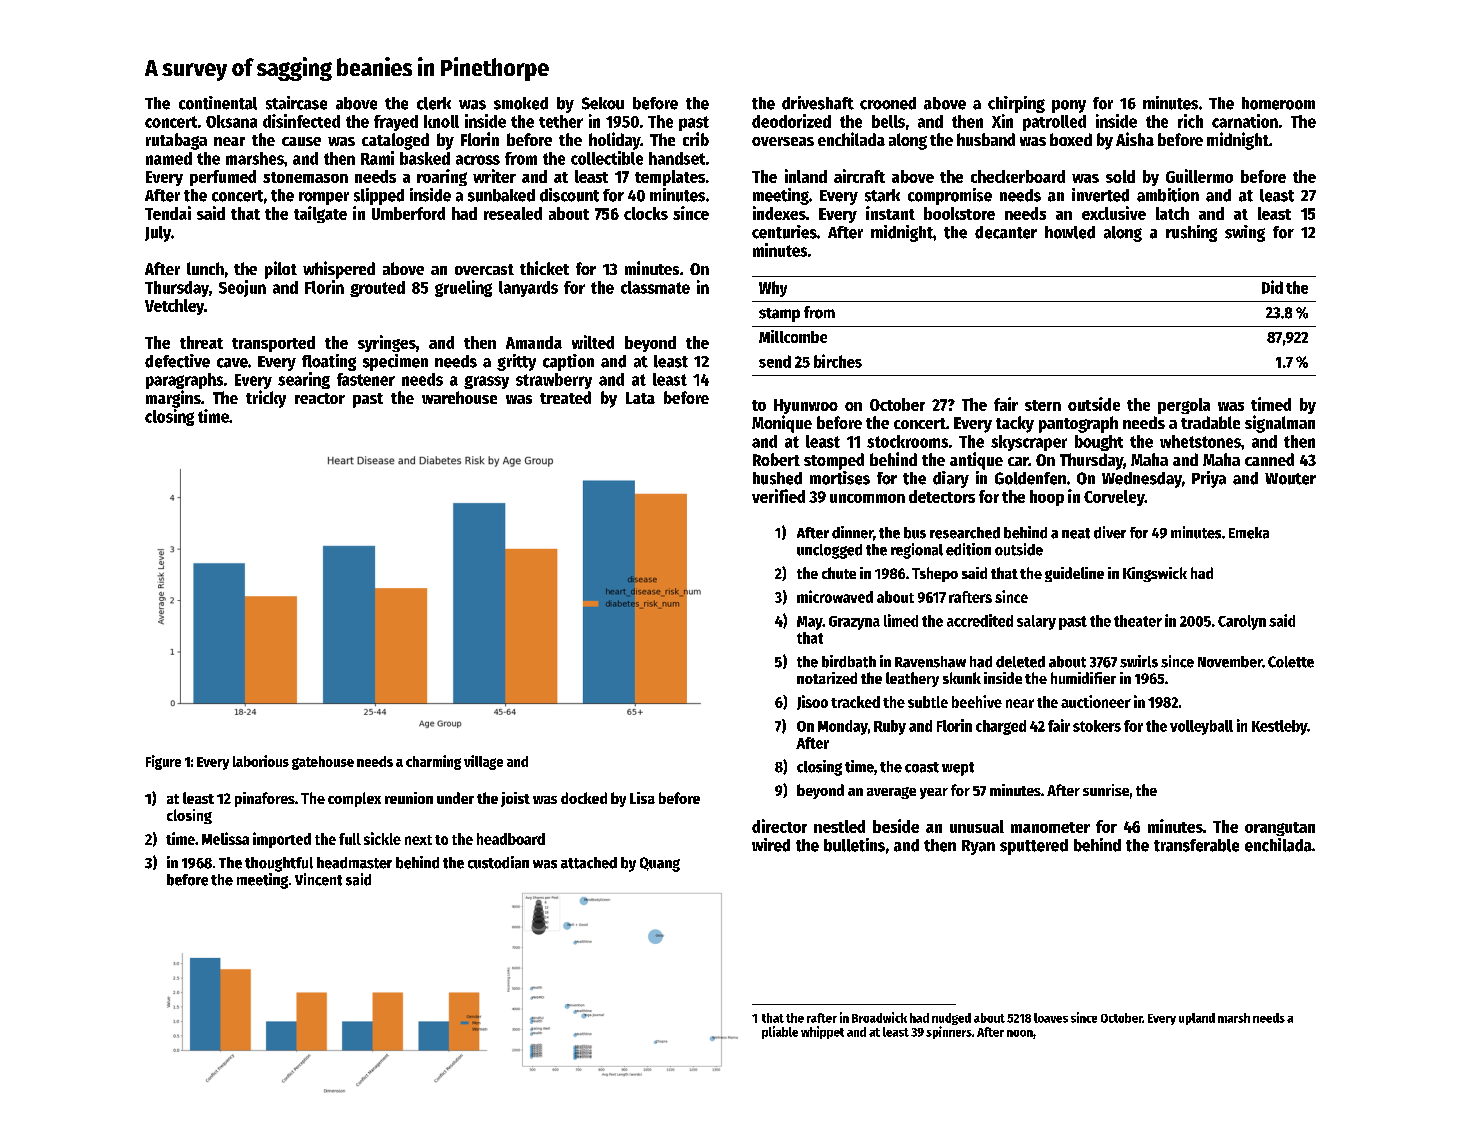 Image resolution: width=1461 pixels, height=1129 pixels. What do you see at coordinates (483, 762) in the screenshot?
I see `village` at bounding box center [483, 762].
